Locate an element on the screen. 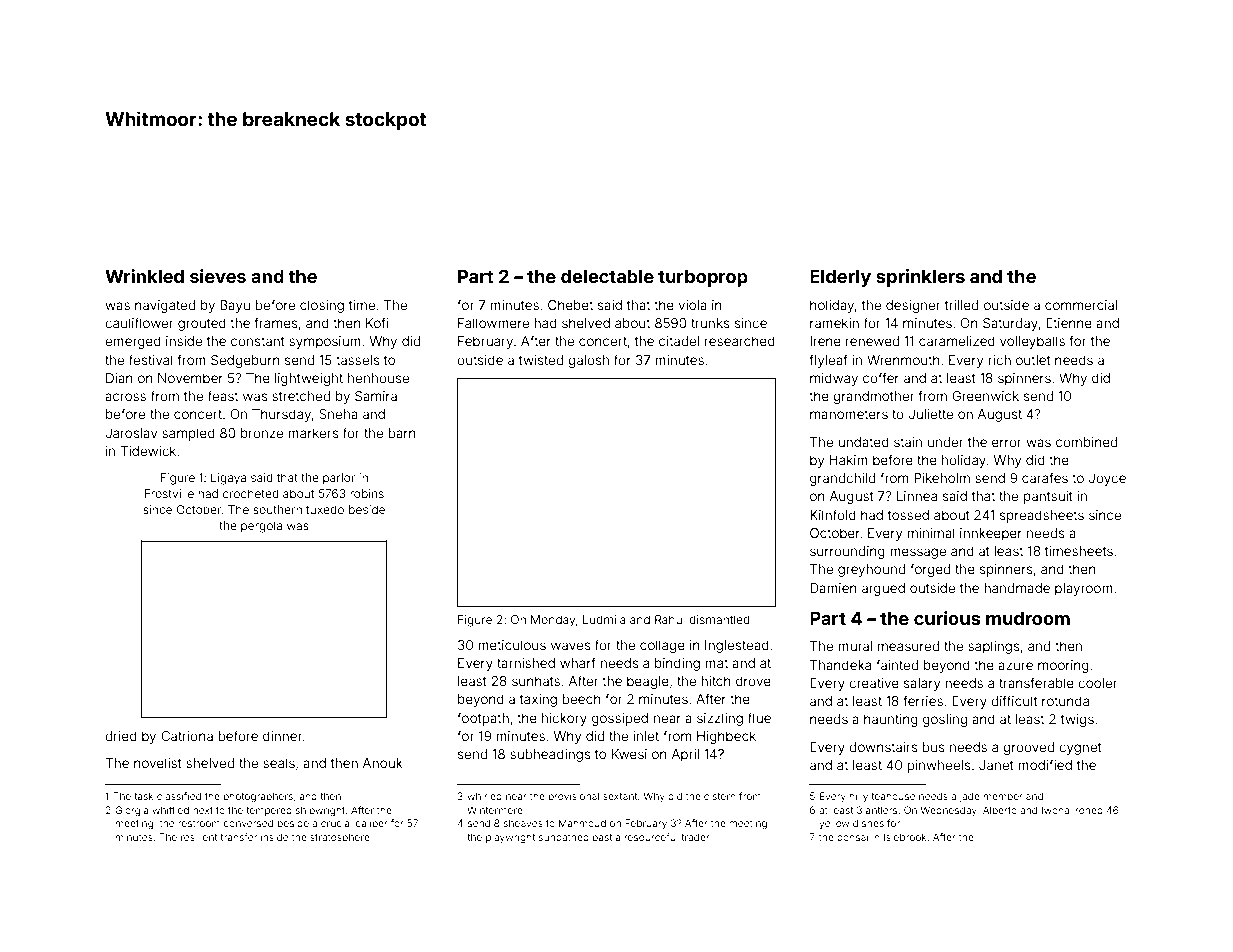 Image resolution: width=1233 pixels, height=952 pixels. Kwesi is located at coordinates (629, 754).
